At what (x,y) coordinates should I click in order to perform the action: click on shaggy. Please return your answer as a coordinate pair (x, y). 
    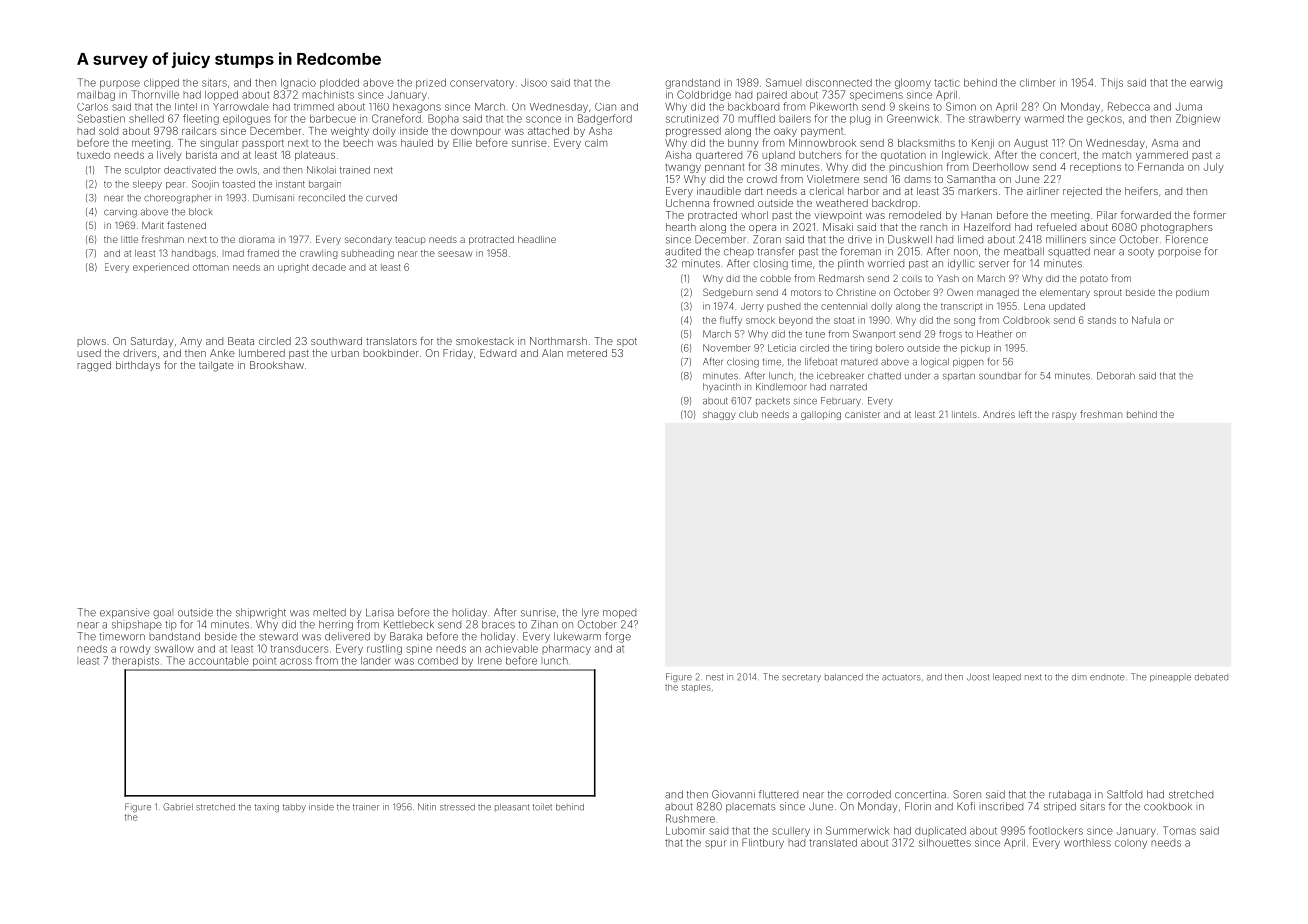
    Looking at the image, I should click on (719, 415).
